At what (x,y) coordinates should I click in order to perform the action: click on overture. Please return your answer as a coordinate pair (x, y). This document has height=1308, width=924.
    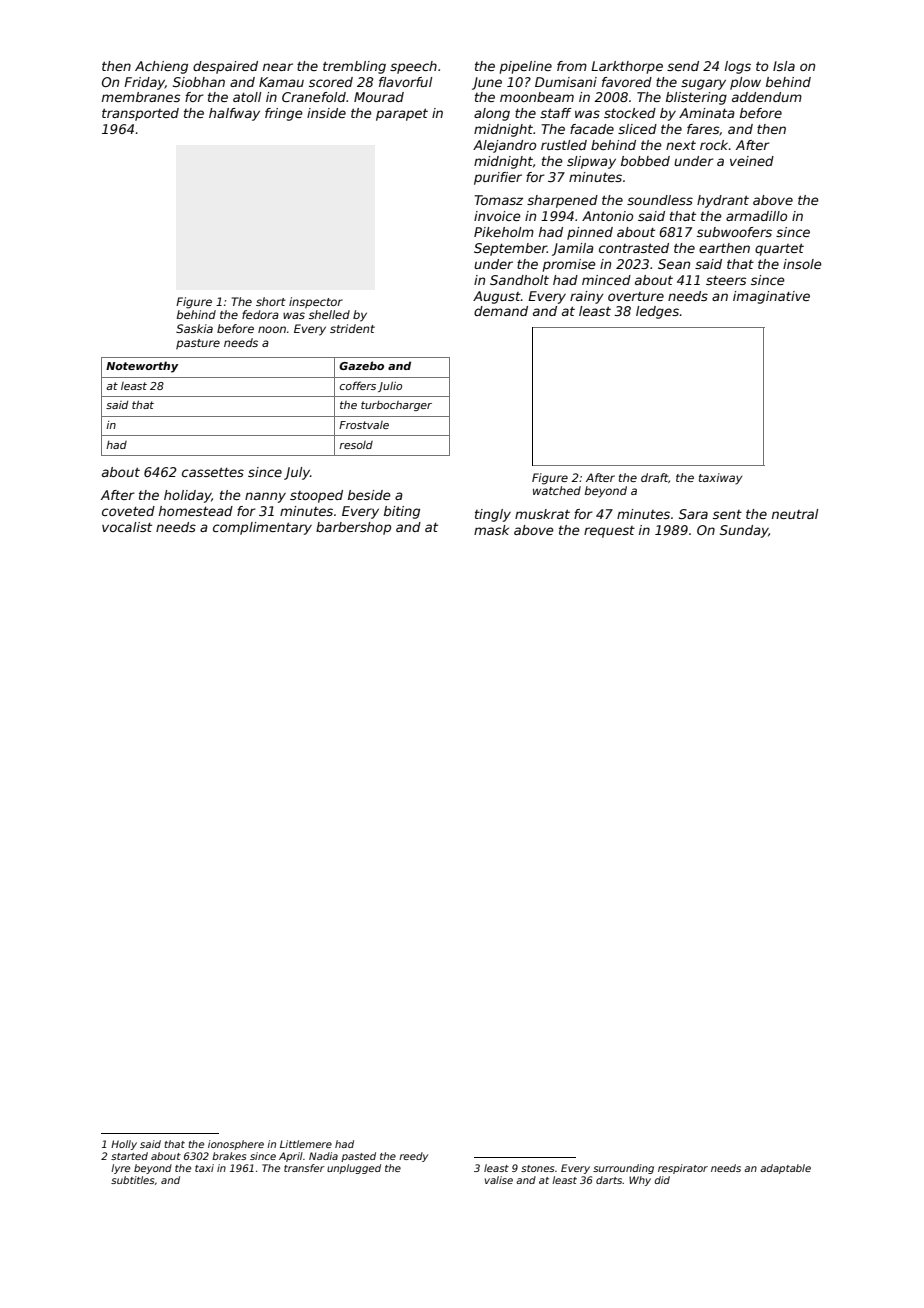
    Looking at the image, I should click on (636, 296).
